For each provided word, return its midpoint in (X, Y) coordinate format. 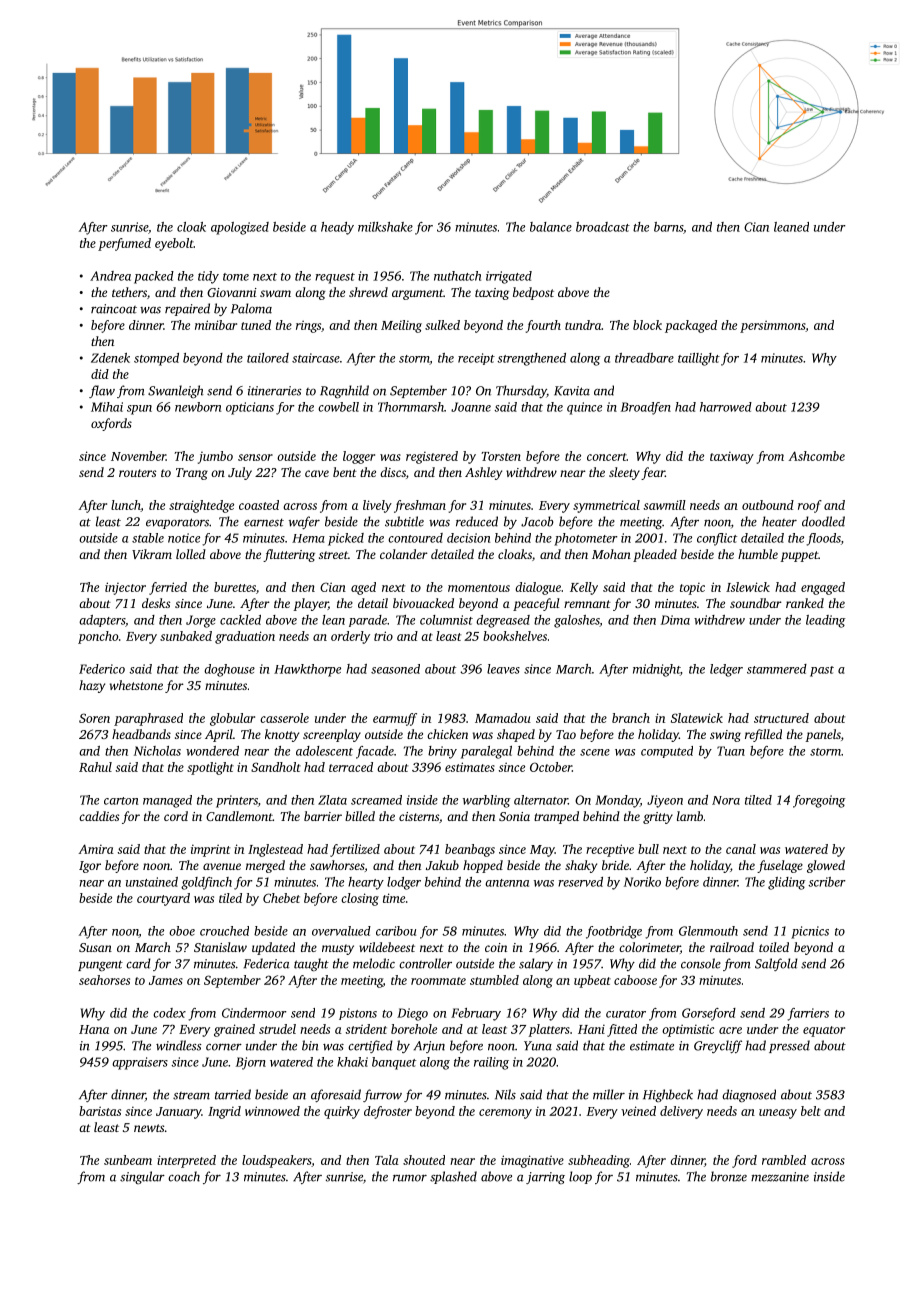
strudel (277, 1029)
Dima (675, 620)
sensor (255, 457)
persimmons (772, 326)
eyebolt (174, 244)
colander (404, 554)
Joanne (471, 407)
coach (184, 1176)
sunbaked (186, 636)
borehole (414, 1029)
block (647, 325)
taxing (492, 294)
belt (811, 1111)
